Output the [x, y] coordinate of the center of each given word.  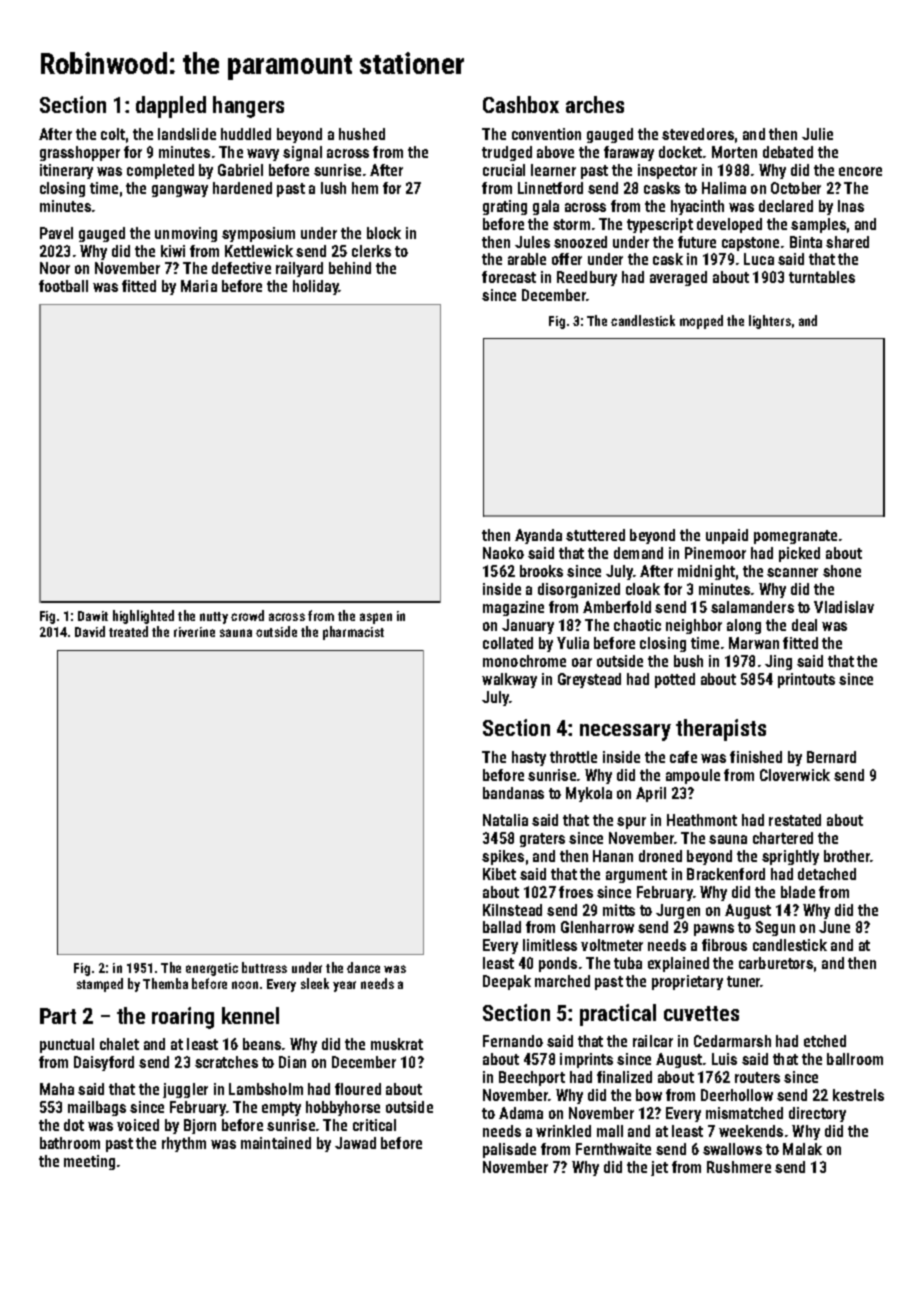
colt [113, 134]
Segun [775, 928]
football [63, 286]
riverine [194, 632]
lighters [770, 322]
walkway [509, 680]
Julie [817, 134]
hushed [362, 134]
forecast [509, 277]
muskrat [397, 1044]
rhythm [184, 1144]
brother [847, 856]
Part [58, 1016]
